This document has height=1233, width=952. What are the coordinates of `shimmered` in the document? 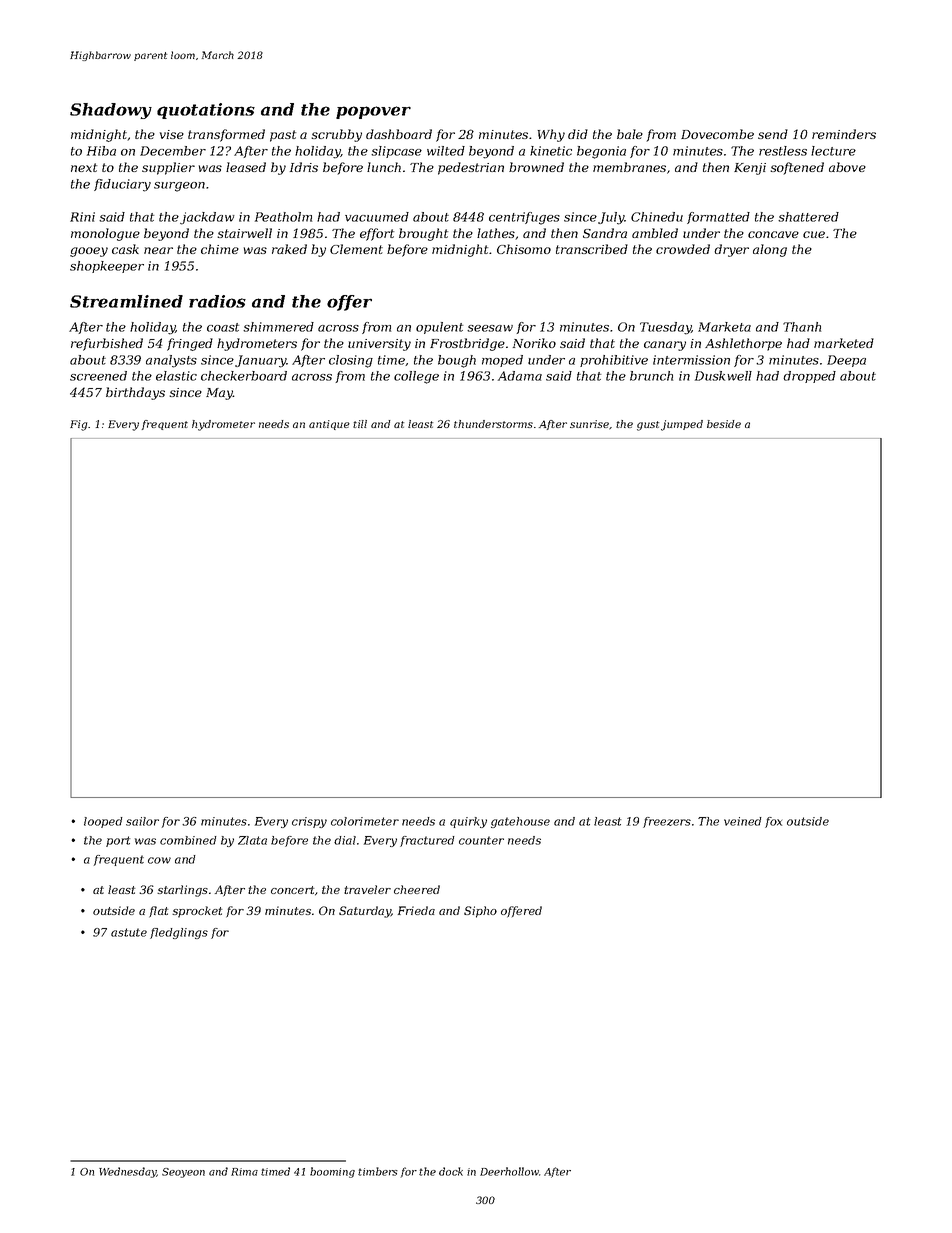 It's located at (278, 327).
